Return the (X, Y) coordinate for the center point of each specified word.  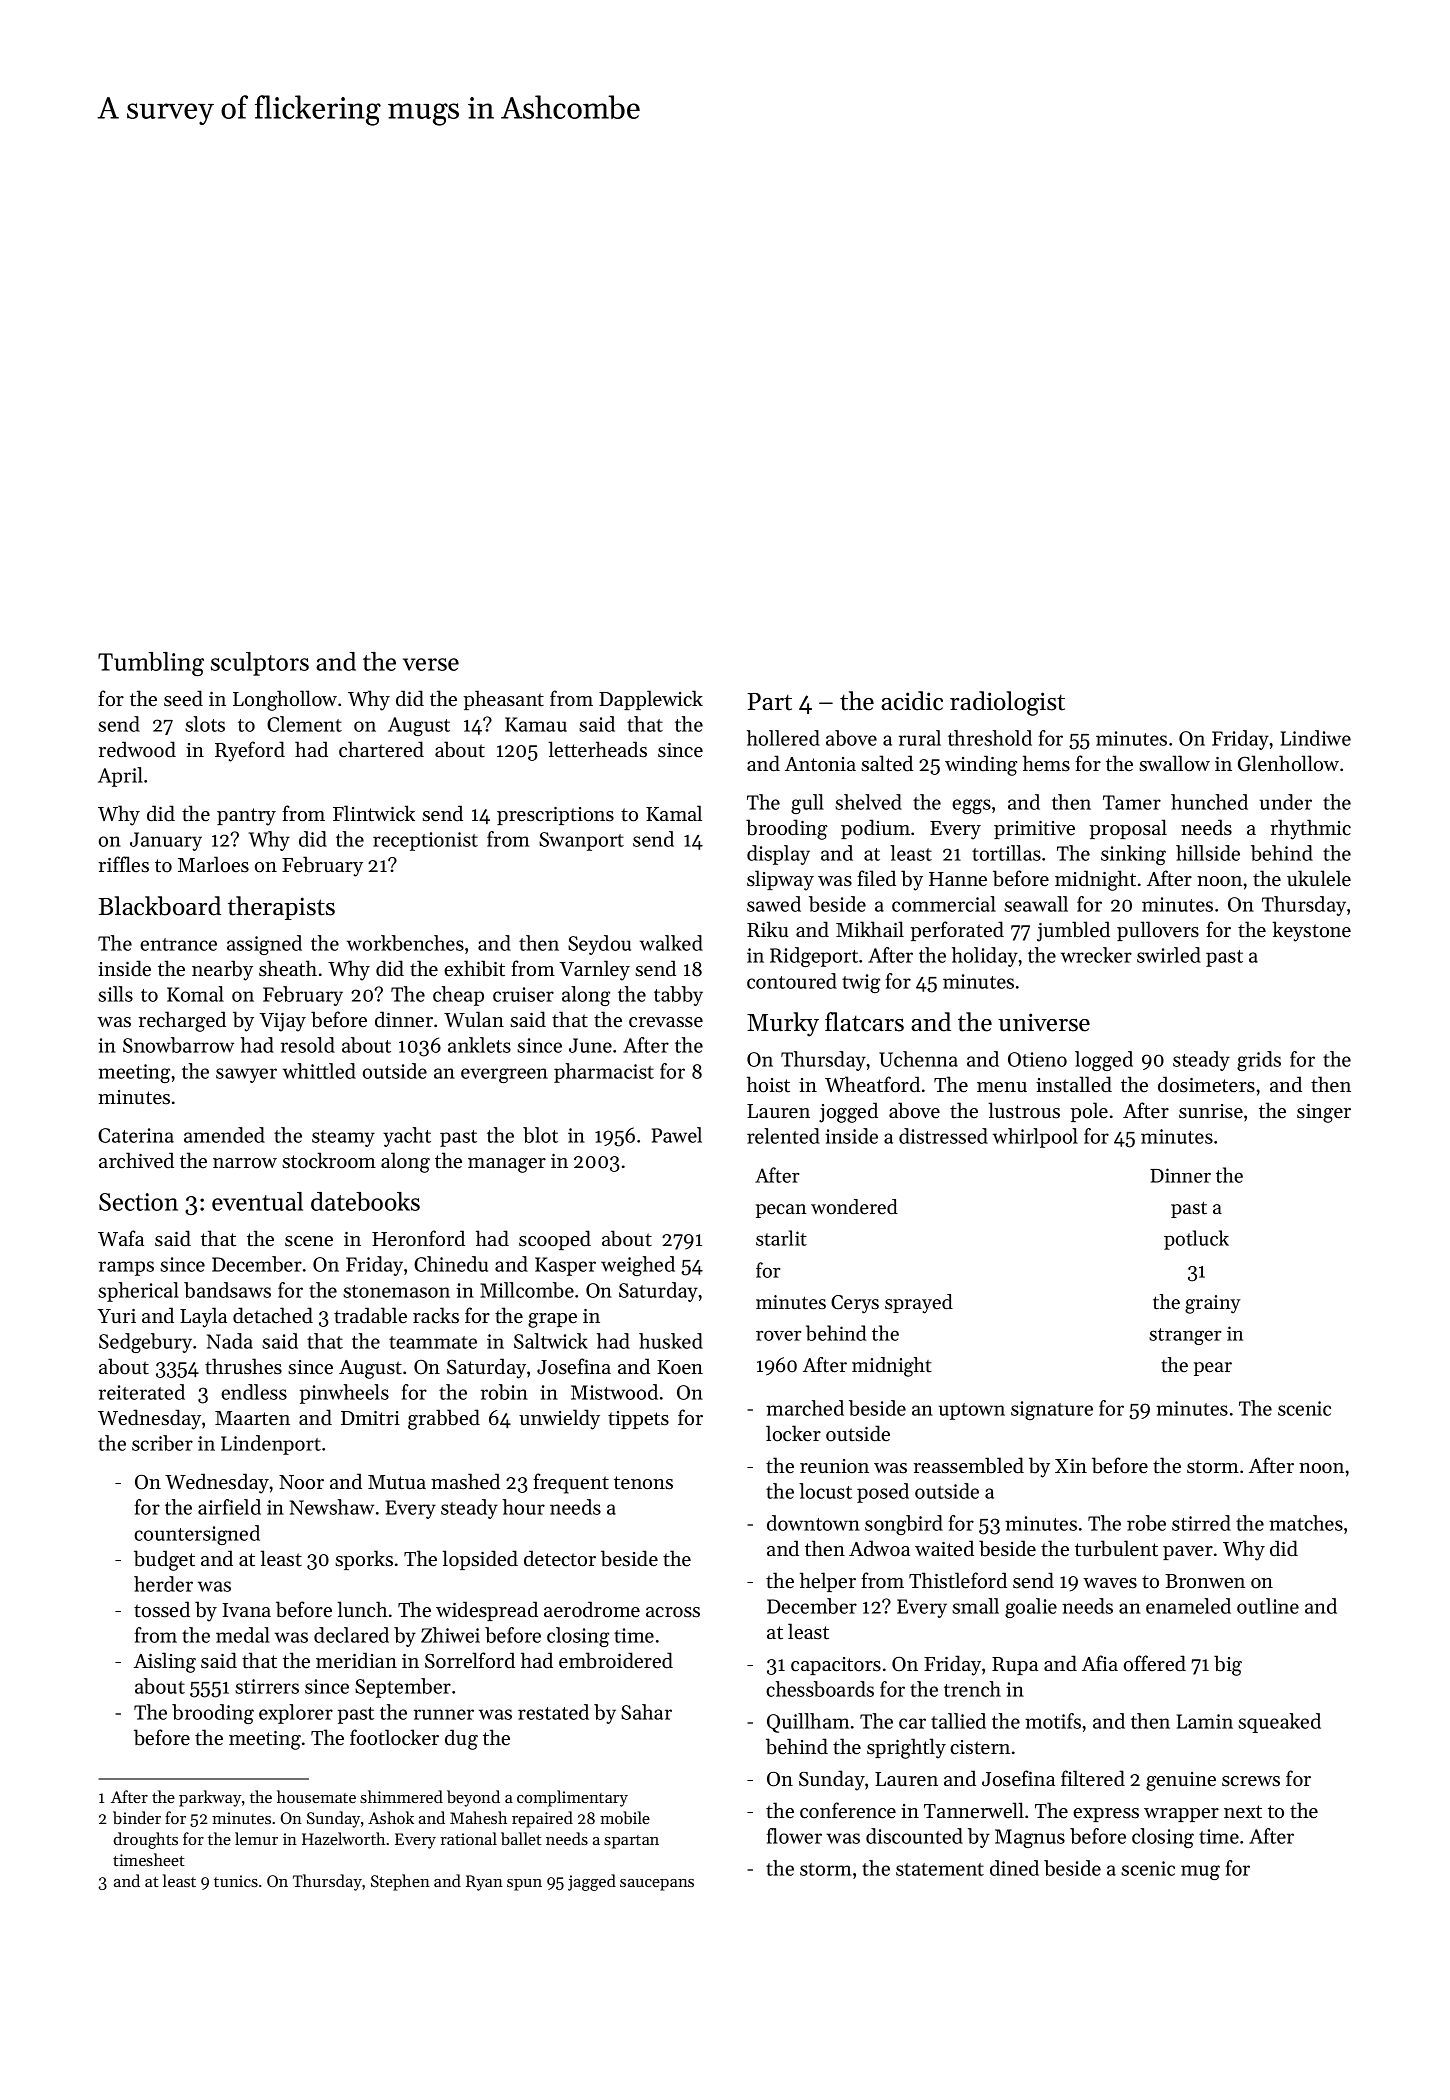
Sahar (646, 1712)
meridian (356, 1660)
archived (136, 1160)
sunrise (1211, 1111)
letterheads (597, 749)
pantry (246, 817)
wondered (854, 1207)
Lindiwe (1316, 738)
